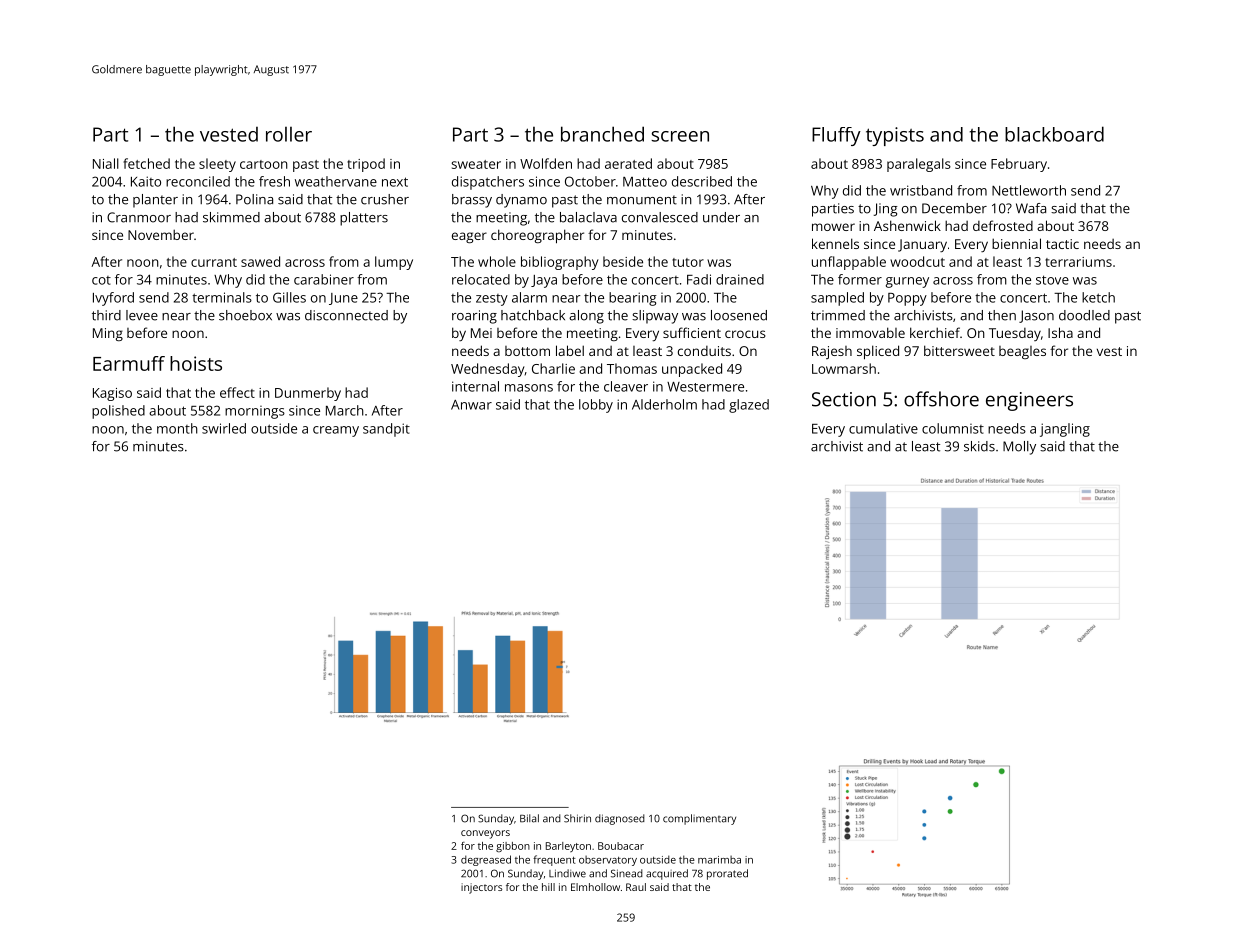  What do you see at coordinates (1054, 134) in the screenshot?
I see `blackboard` at bounding box center [1054, 134].
